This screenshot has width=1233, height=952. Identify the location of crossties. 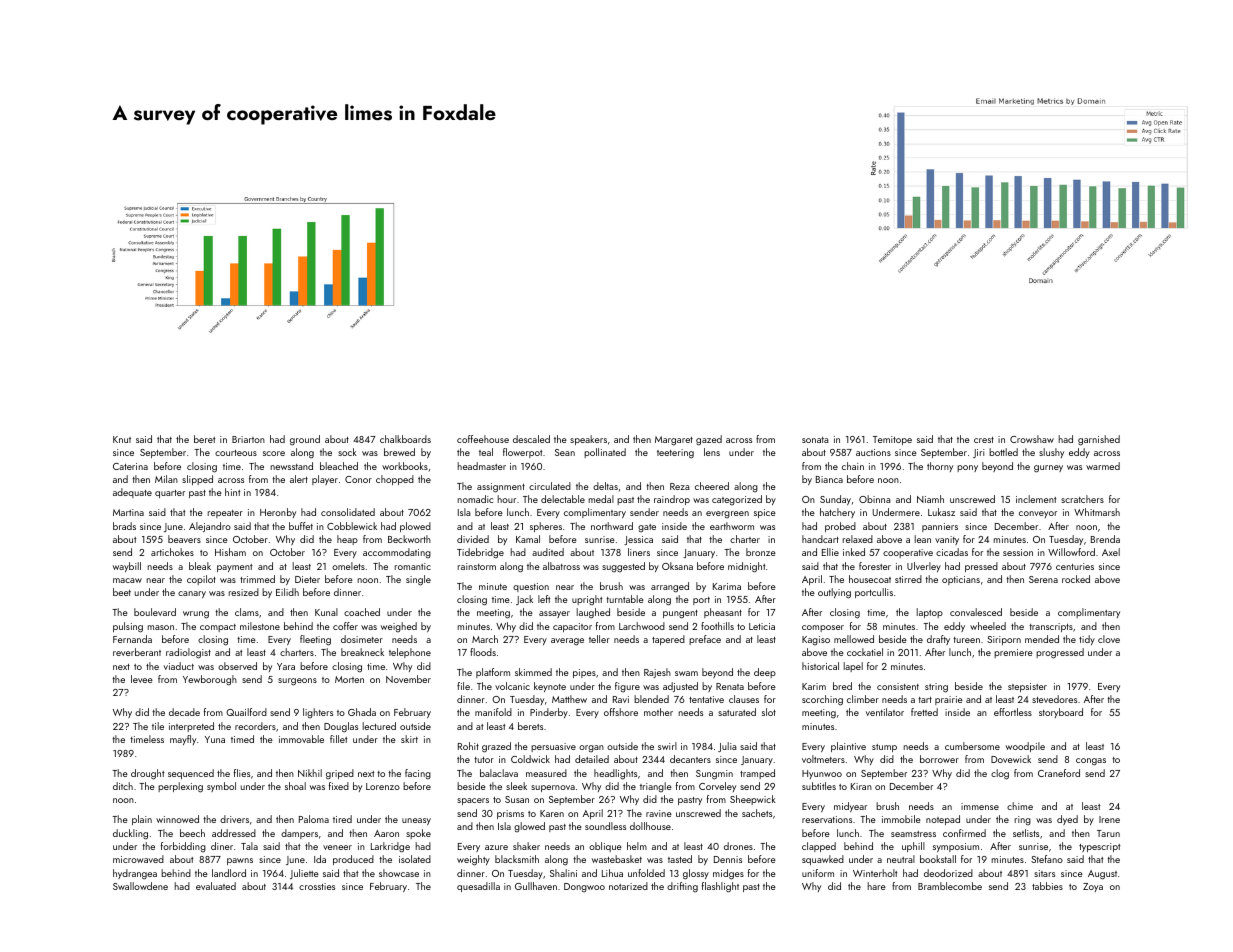
(317, 886).
